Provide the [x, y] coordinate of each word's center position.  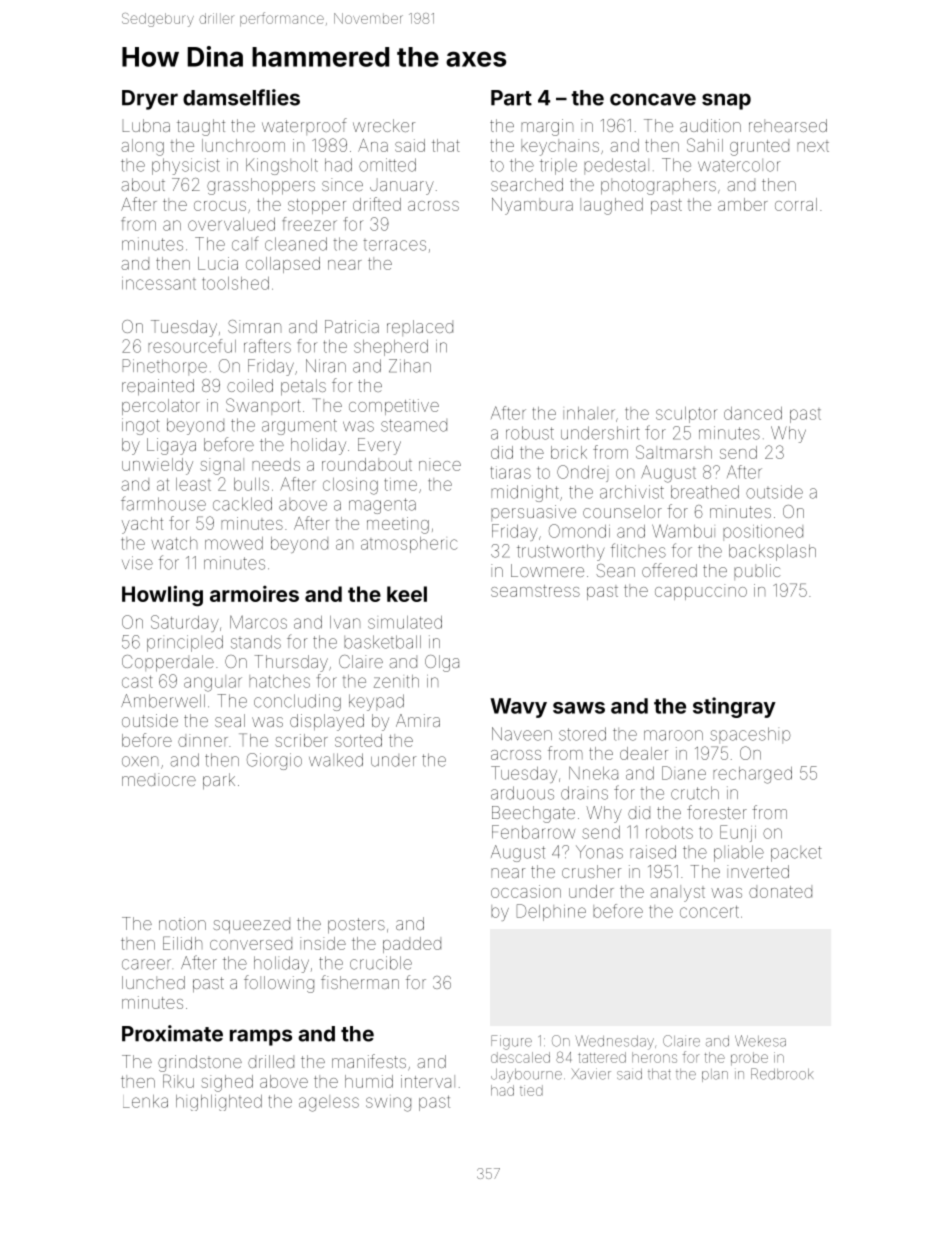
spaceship [750, 735]
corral [796, 204]
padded [412, 945]
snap [726, 101]
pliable [739, 853]
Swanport [263, 406]
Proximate [172, 1033]
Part [511, 98]
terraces [394, 245]
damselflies [241, 97]
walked [336, 760]
